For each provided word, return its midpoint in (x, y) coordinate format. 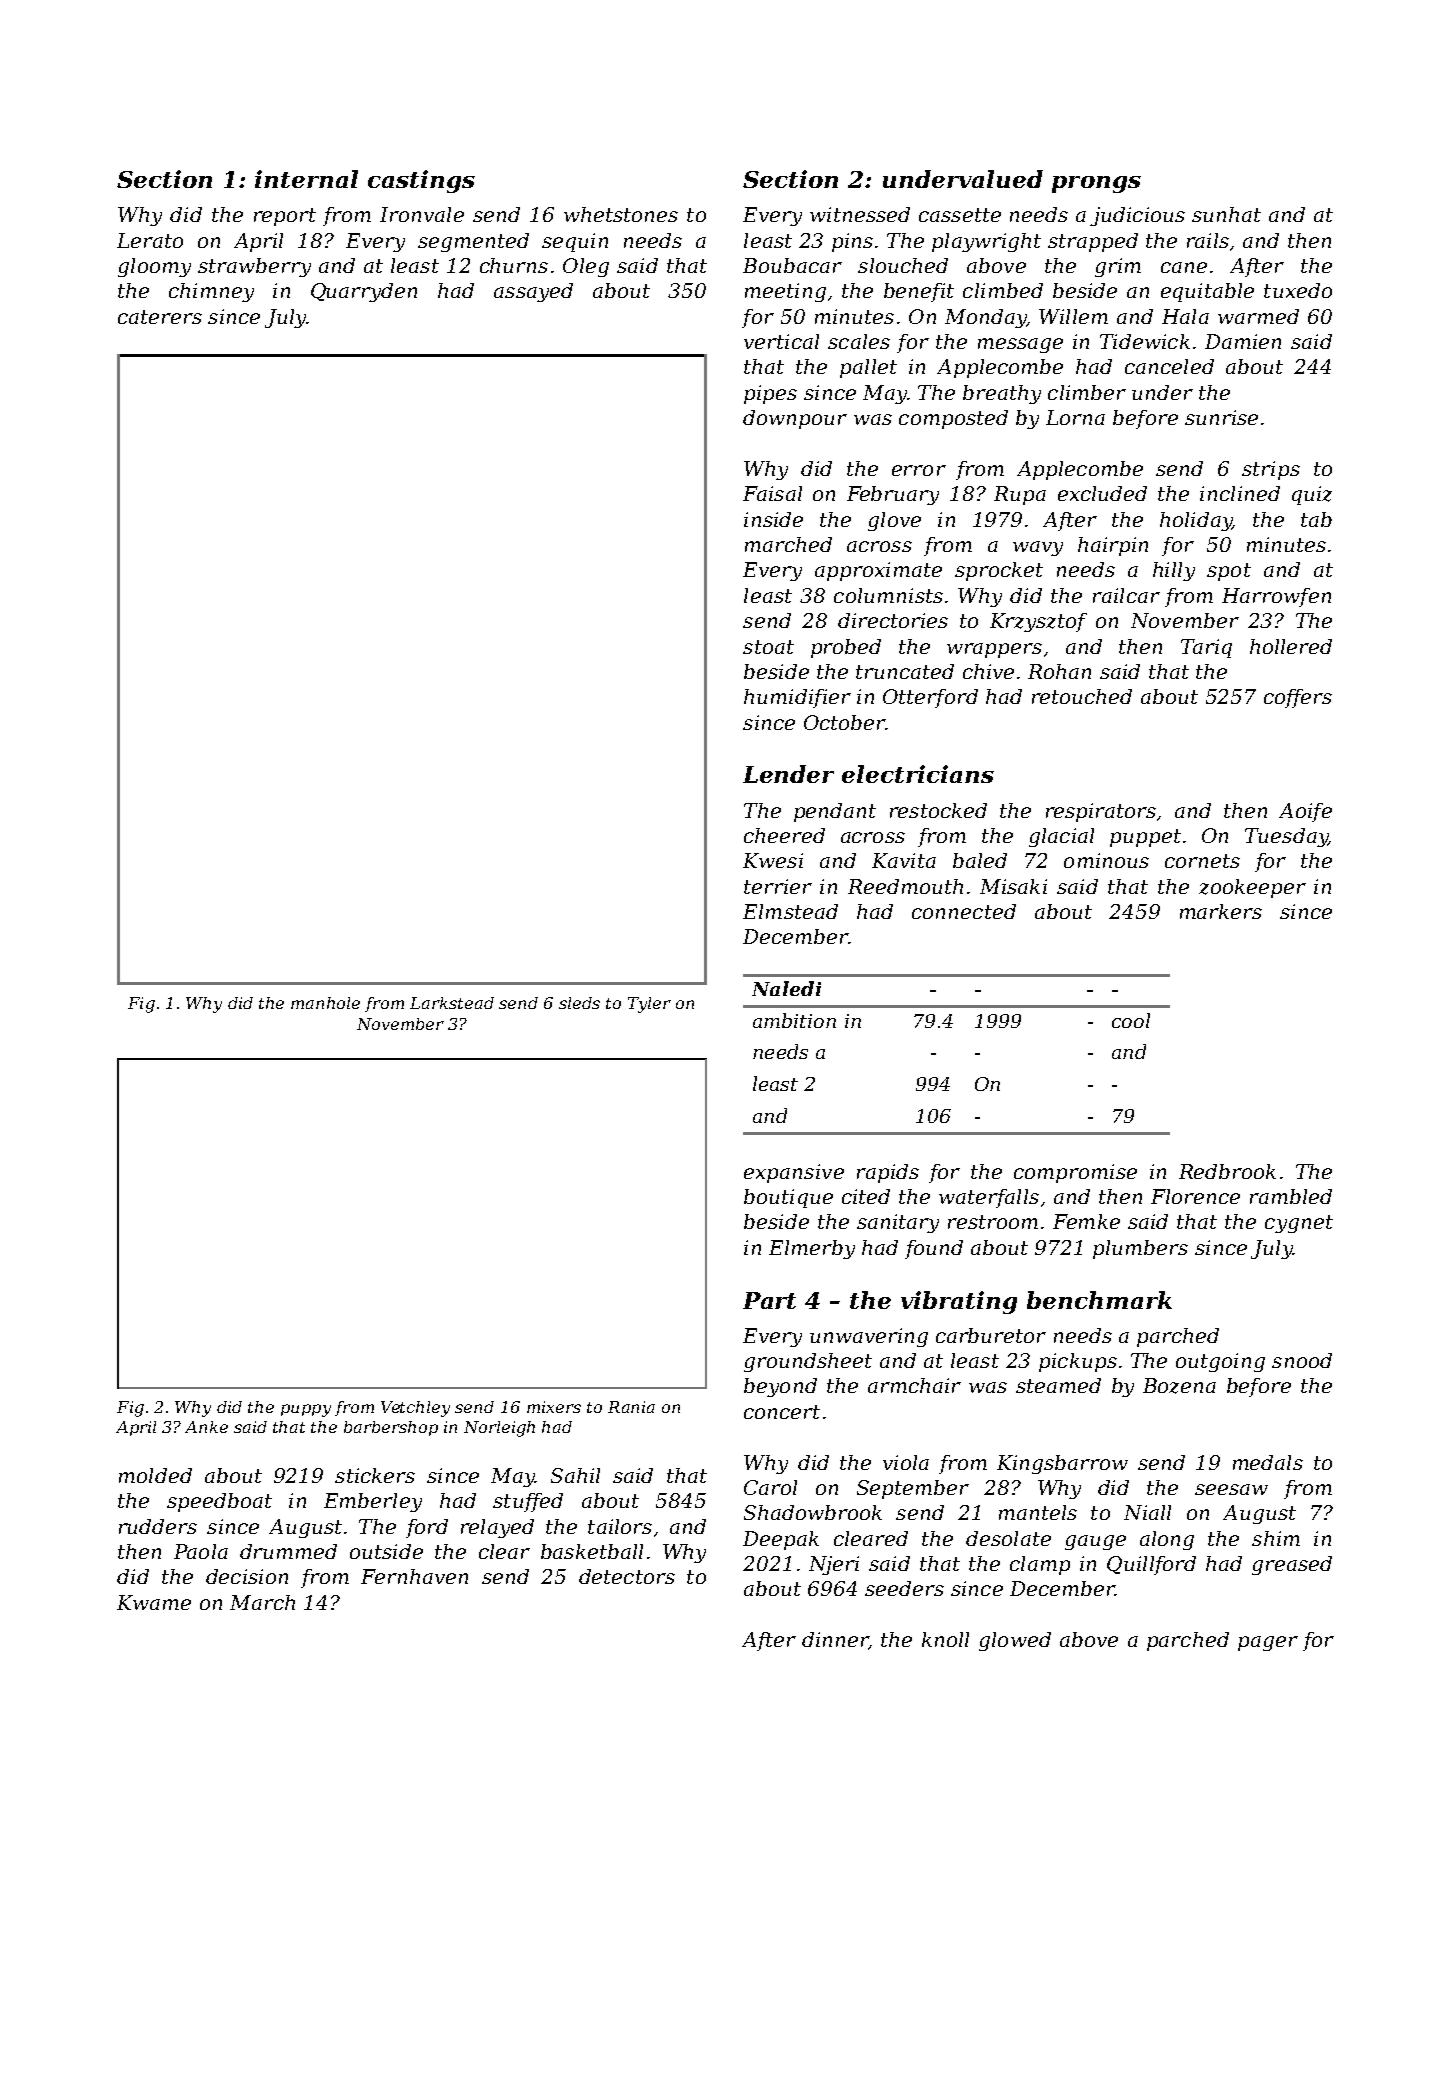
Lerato (150, 240)
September (913, 1489)
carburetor (991, 1335)
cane (1184, 267)
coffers (1298, 698)
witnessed (860, 214)
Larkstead (452, 1003)
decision (247, 1576)
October (844, 722)
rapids (888, 1173)
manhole (325, 1003)
